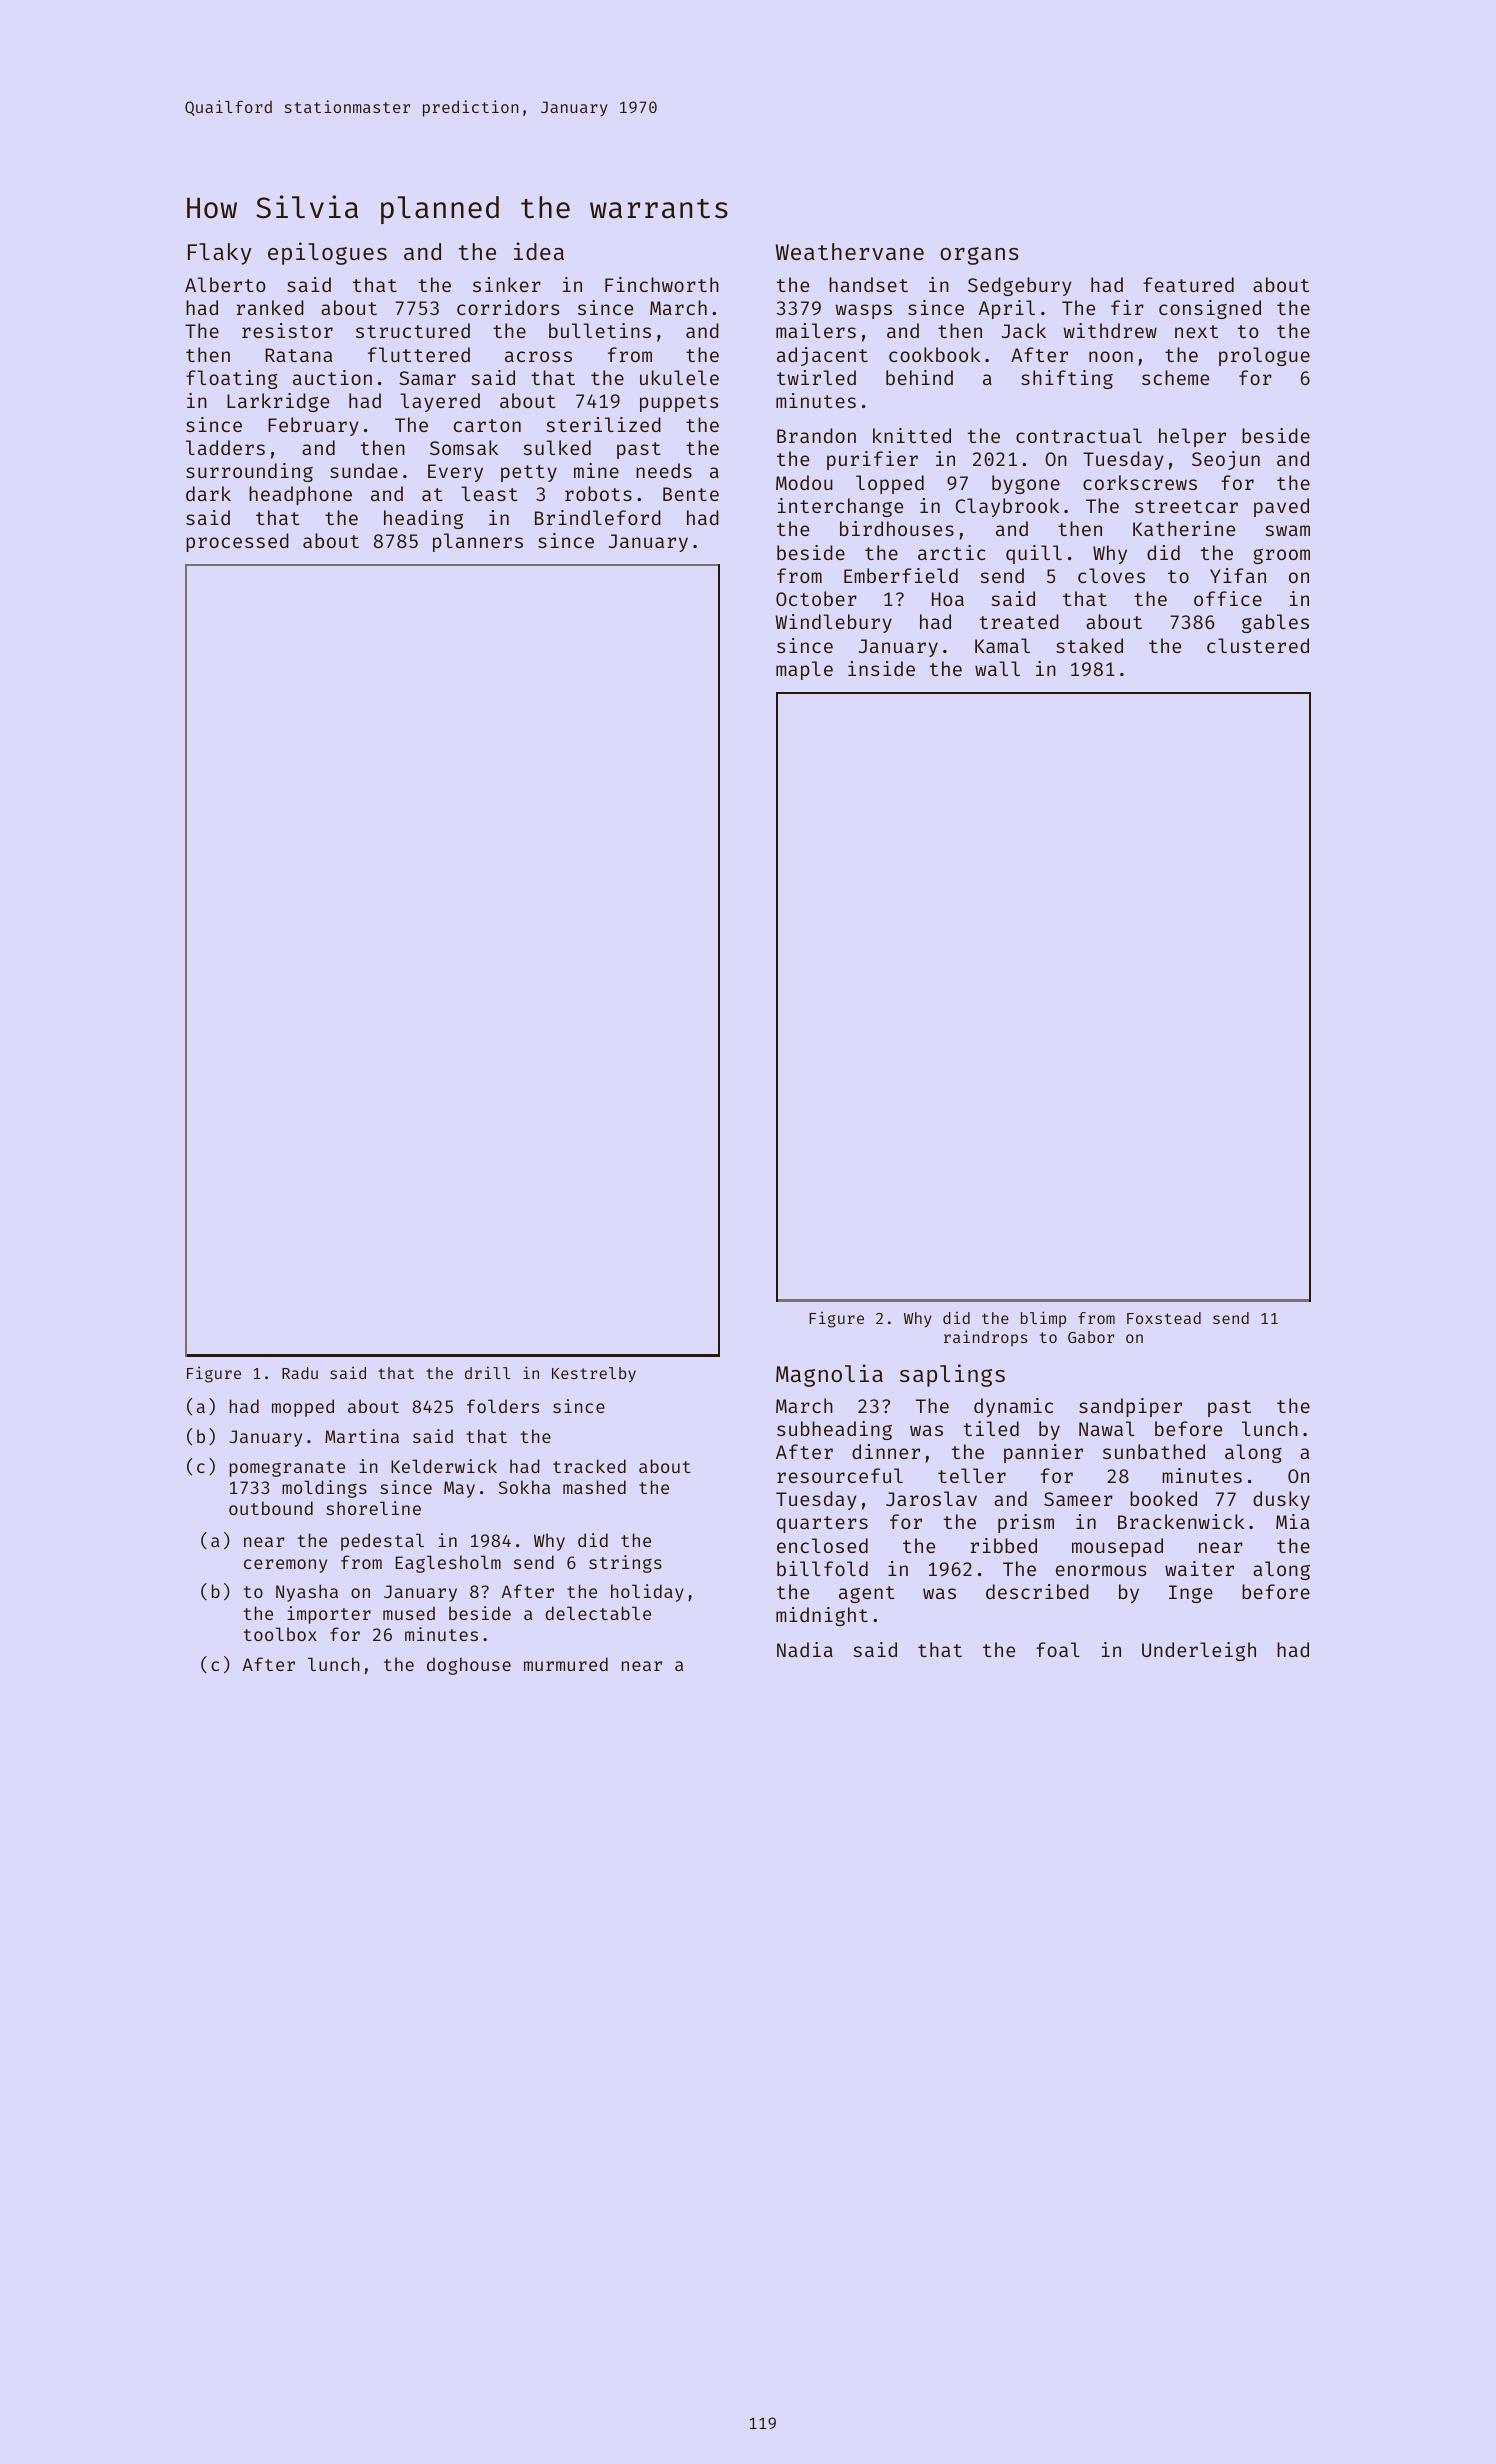 This document has height=2464, width=1496. What do you see at coordinates (487, 1372) in the document?
I see `drill` at bounding box center [487, 1372].
